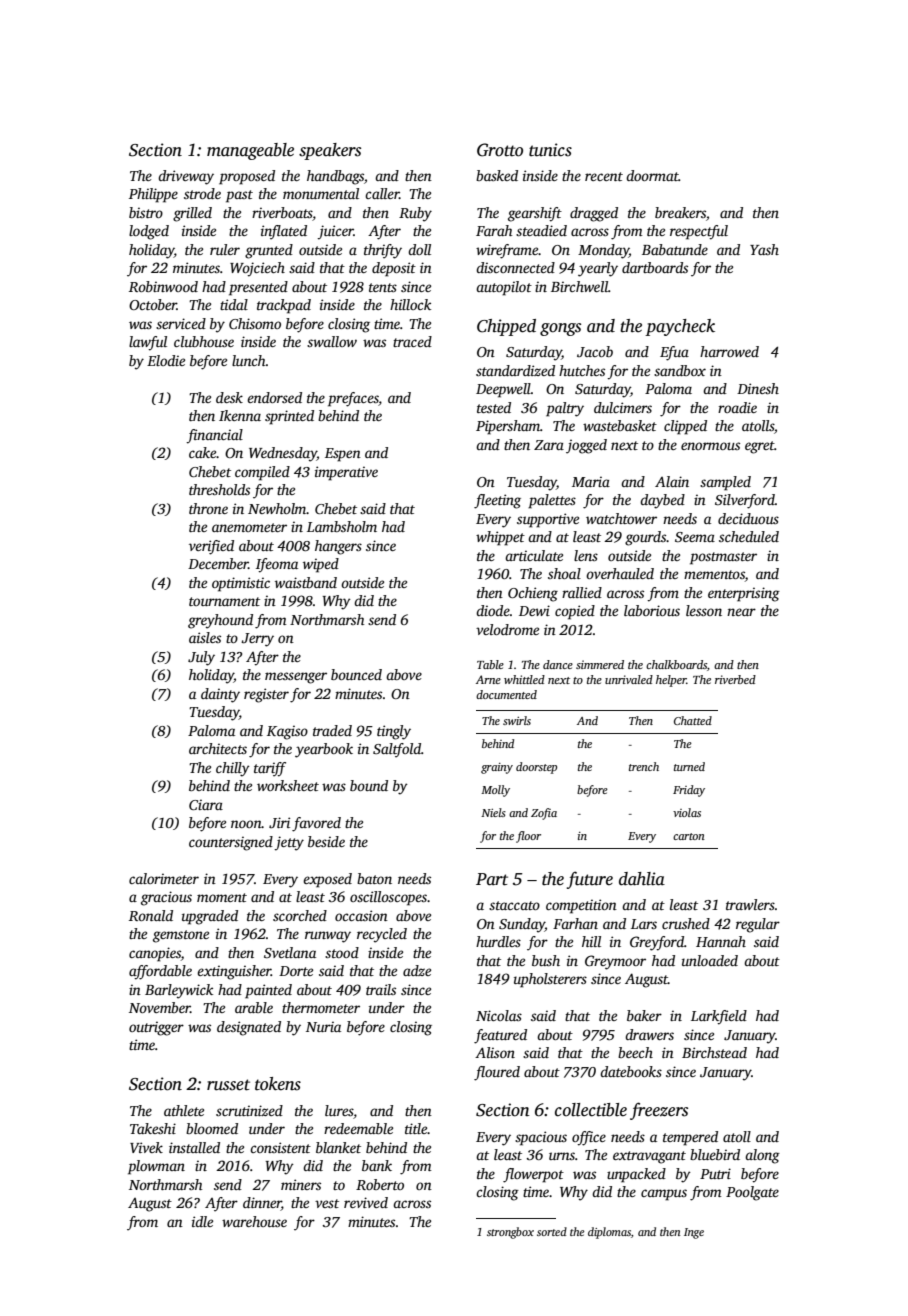 Image resolution: width=908 pixels, height=1316 pixels. I want to click on Elodie, so click(166, 360).
